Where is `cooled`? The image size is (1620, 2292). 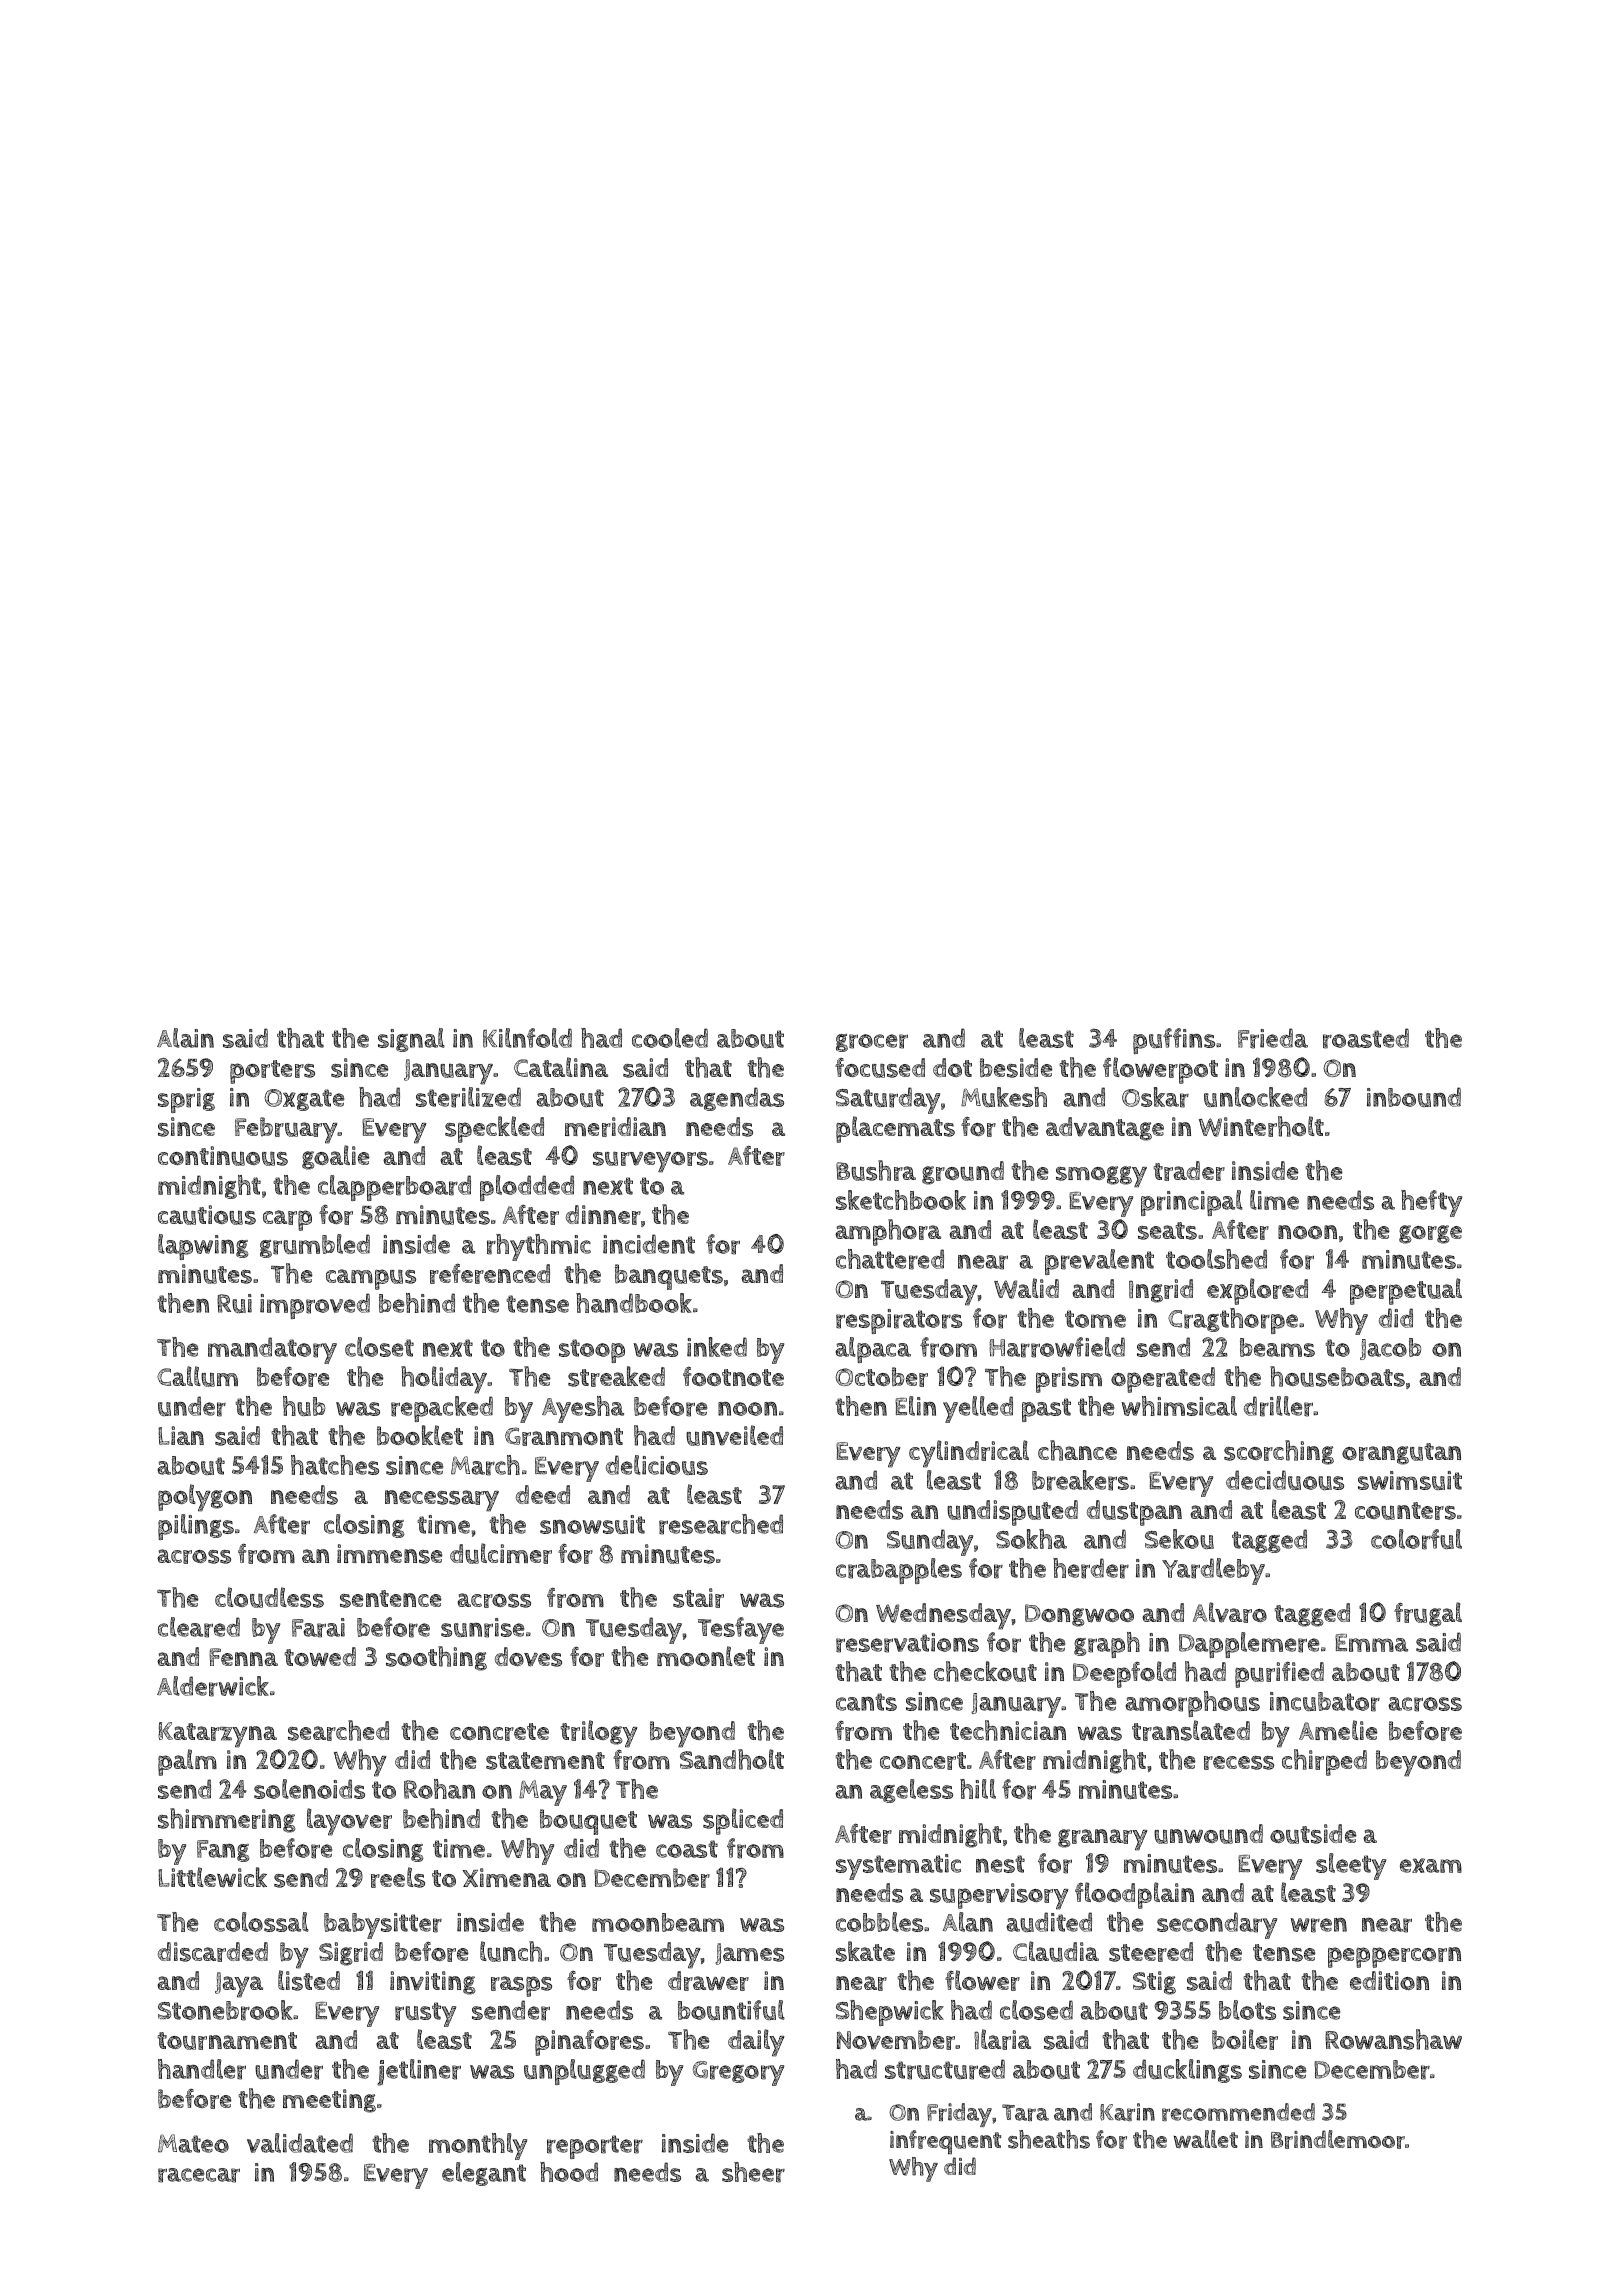 cooled is located at coordinates (670, 1038).
